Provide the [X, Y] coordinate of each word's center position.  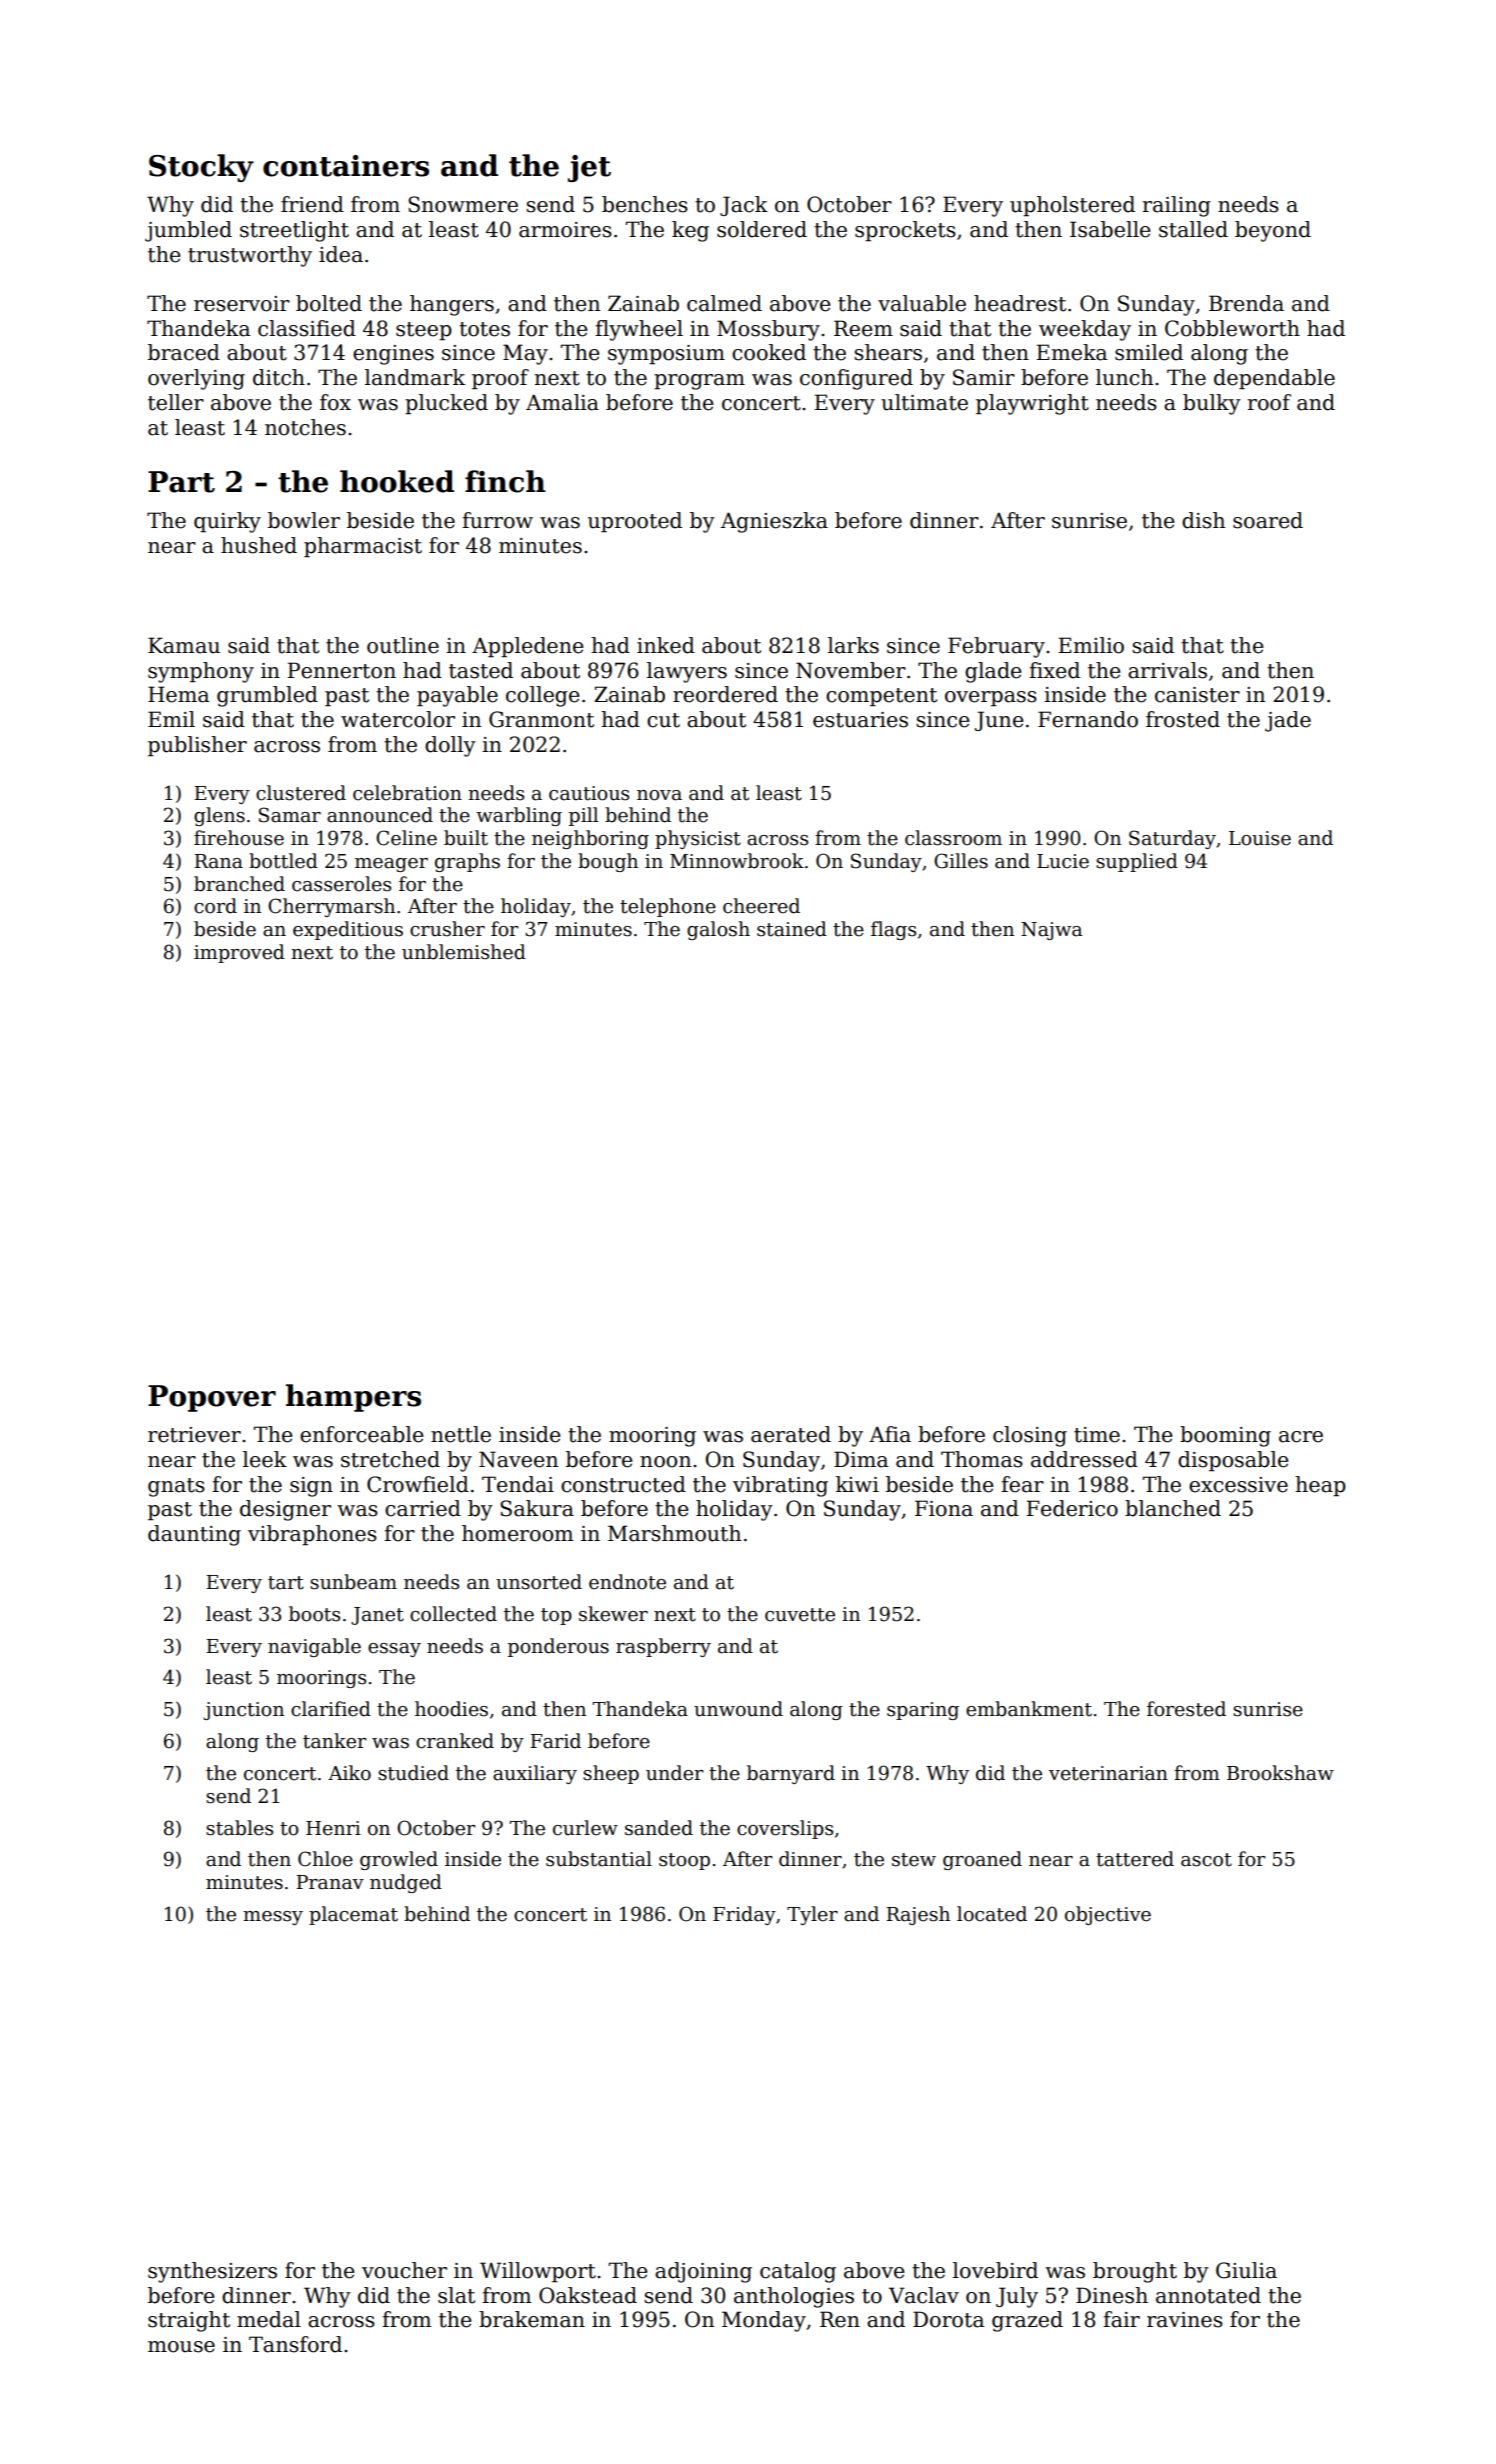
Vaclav [924, 2295]
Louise [1260, 838]
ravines [1185, 2320]
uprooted [635, 522]
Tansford [295, 2344]
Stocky [201, 168]
